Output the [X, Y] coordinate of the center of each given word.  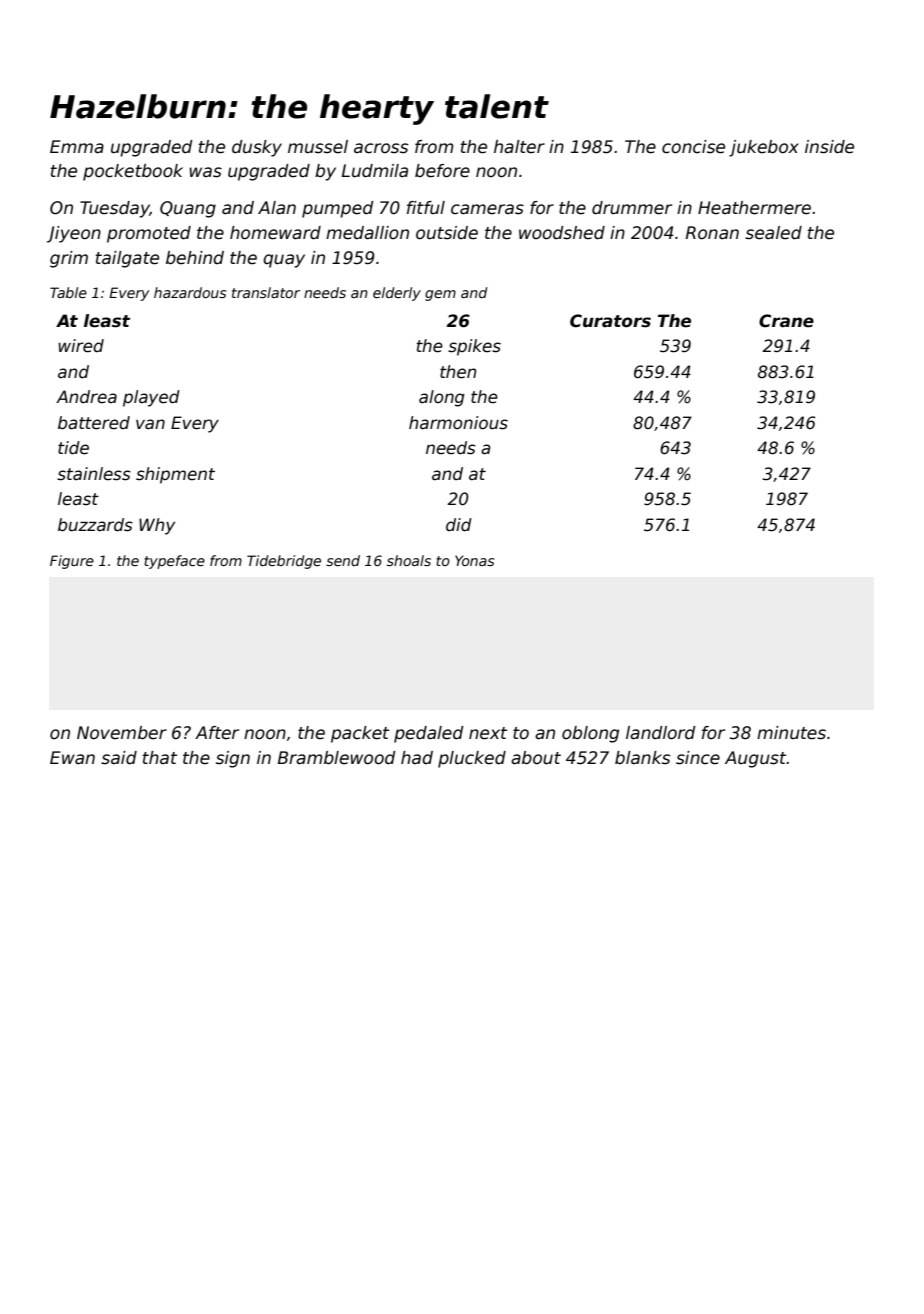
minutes [791, 733]
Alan [277, 207]
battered [94, 423]
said [119, 758]
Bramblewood [337, 758]
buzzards [95, 525]
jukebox [764, 148]
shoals [409, 560]
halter [519, 147]
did [459, 525]
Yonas [474, 560]
